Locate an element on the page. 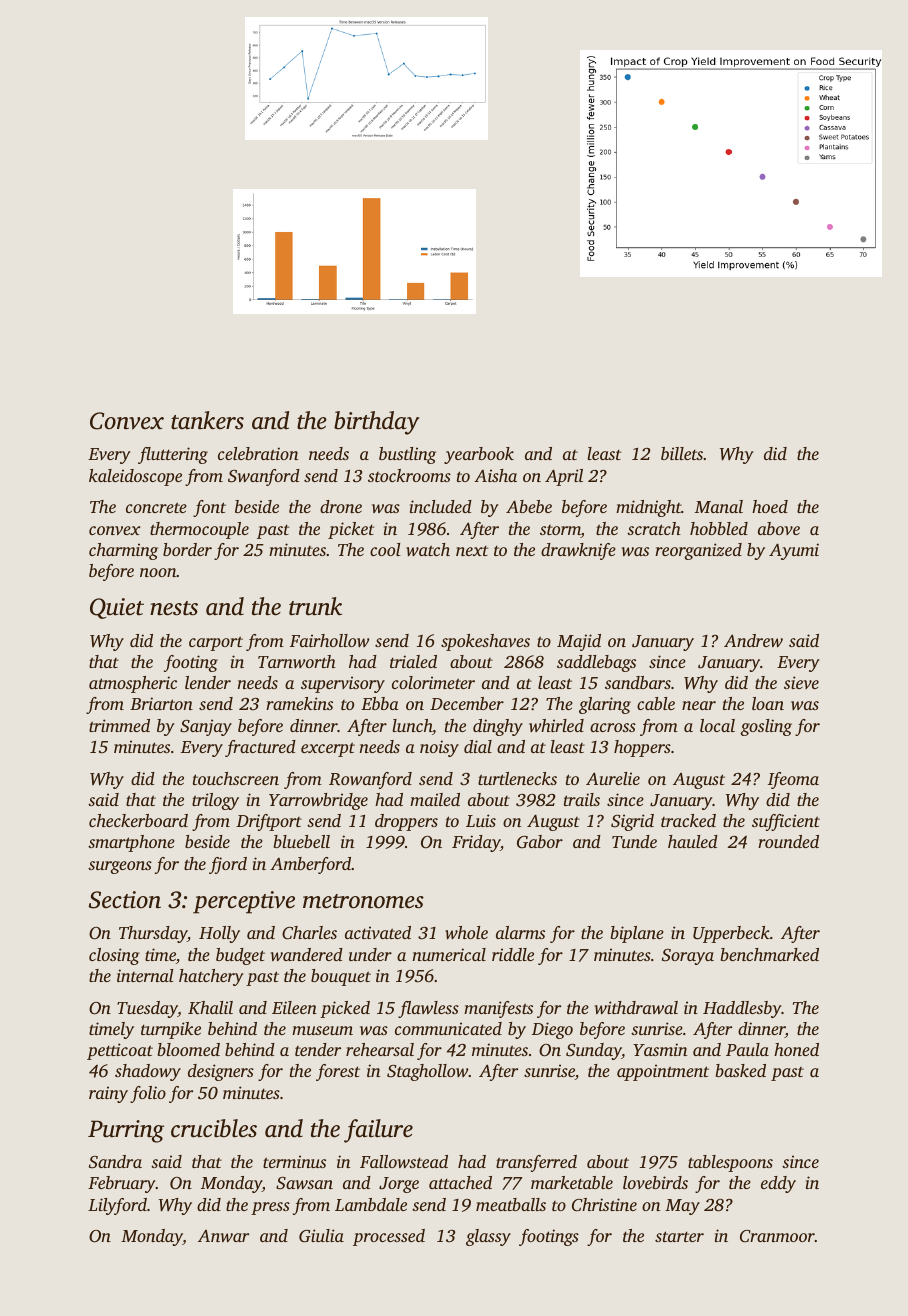 This document has height=1316, width=908. sufficient is located at coordinates (786, 822).
